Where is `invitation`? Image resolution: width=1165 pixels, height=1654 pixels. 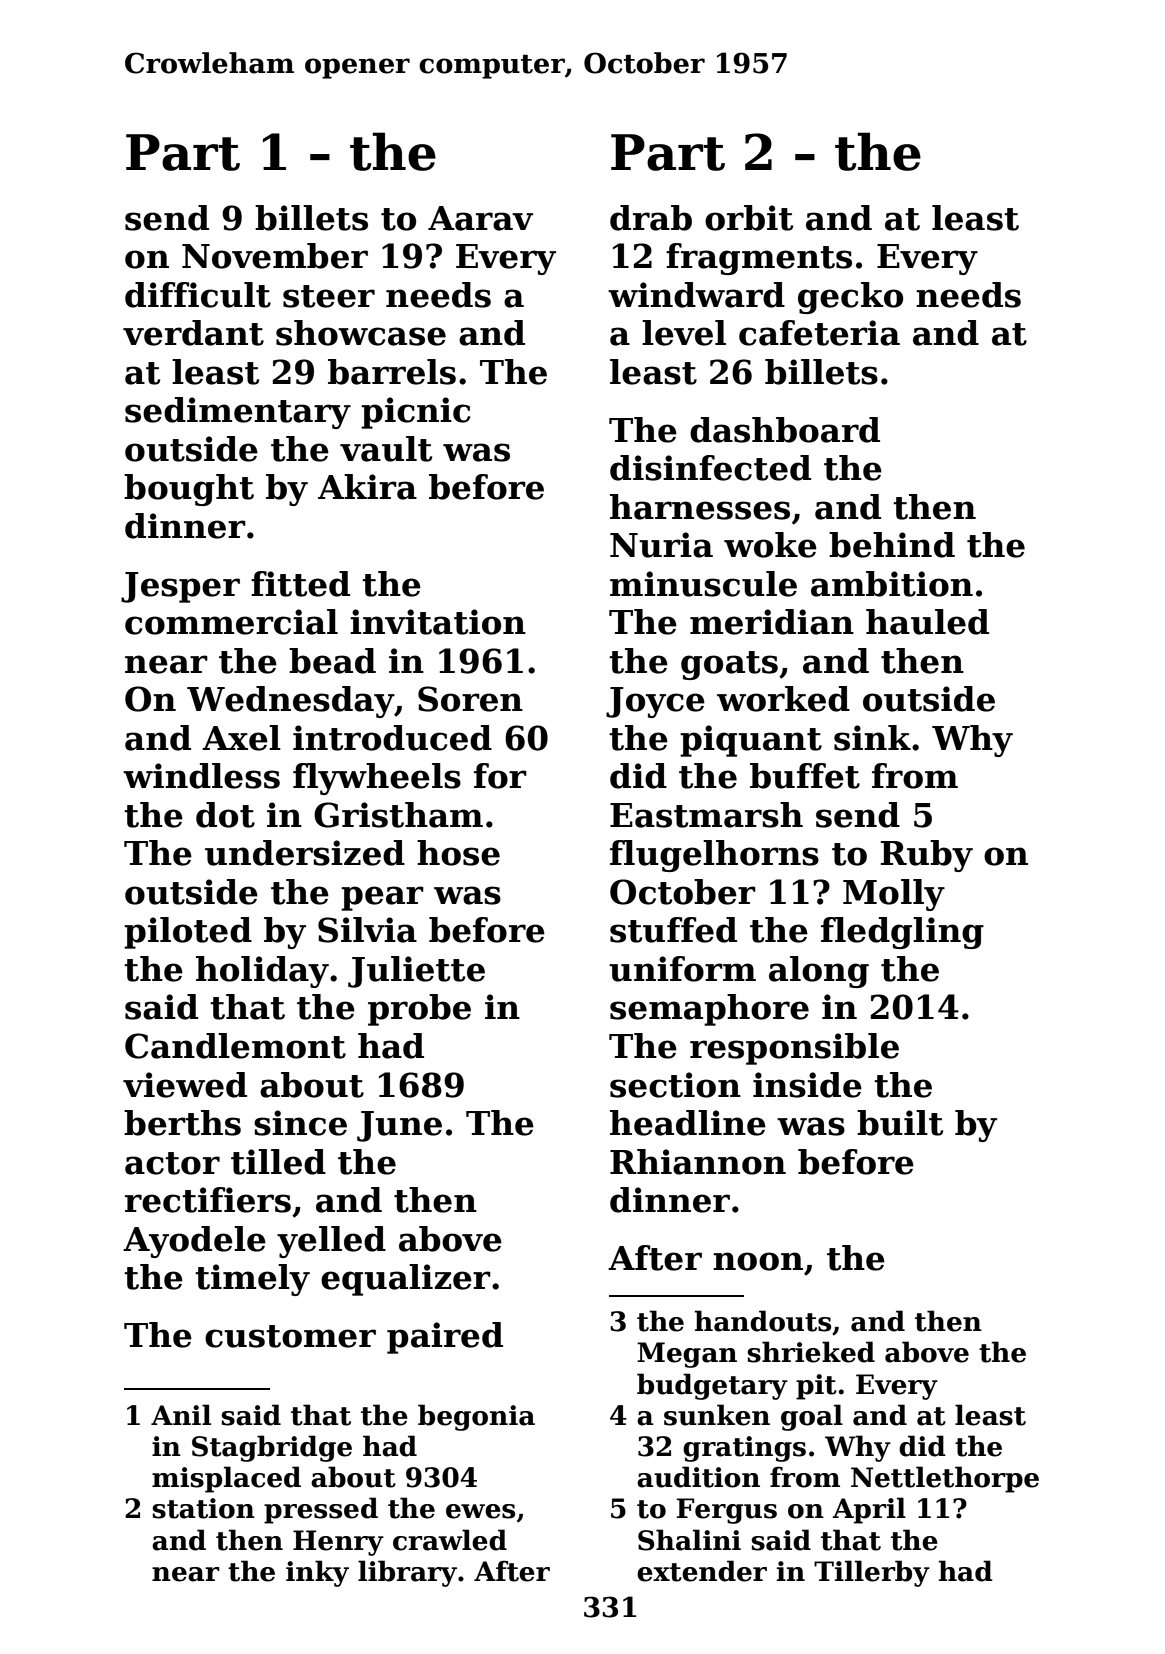
invitation is located at coordinates (438, 622).
